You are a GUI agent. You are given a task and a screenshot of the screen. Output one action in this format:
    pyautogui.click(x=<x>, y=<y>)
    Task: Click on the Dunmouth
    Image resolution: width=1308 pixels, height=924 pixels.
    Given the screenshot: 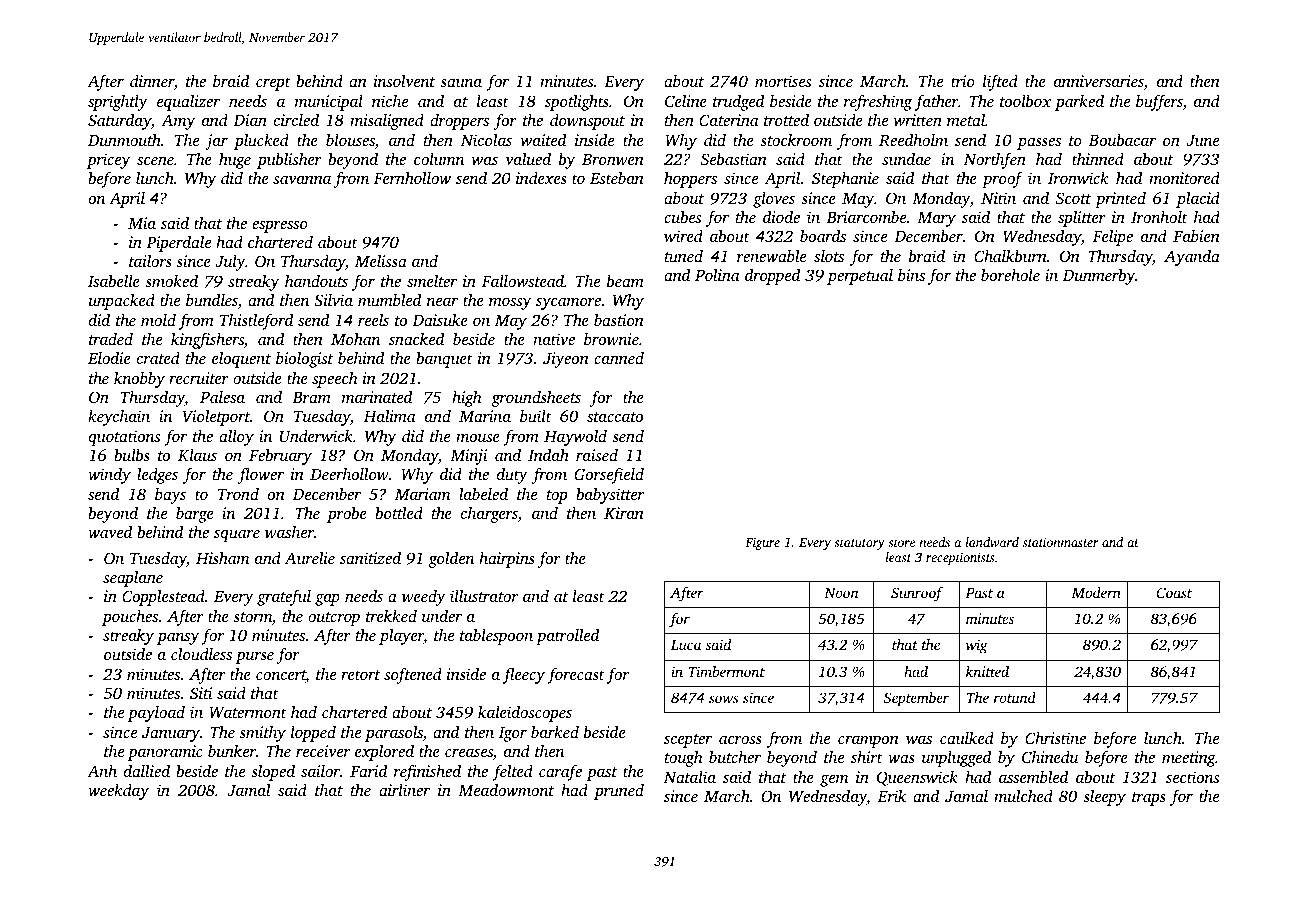 What is the action you would take?
    pyautogui.click(x=124, y=140)
